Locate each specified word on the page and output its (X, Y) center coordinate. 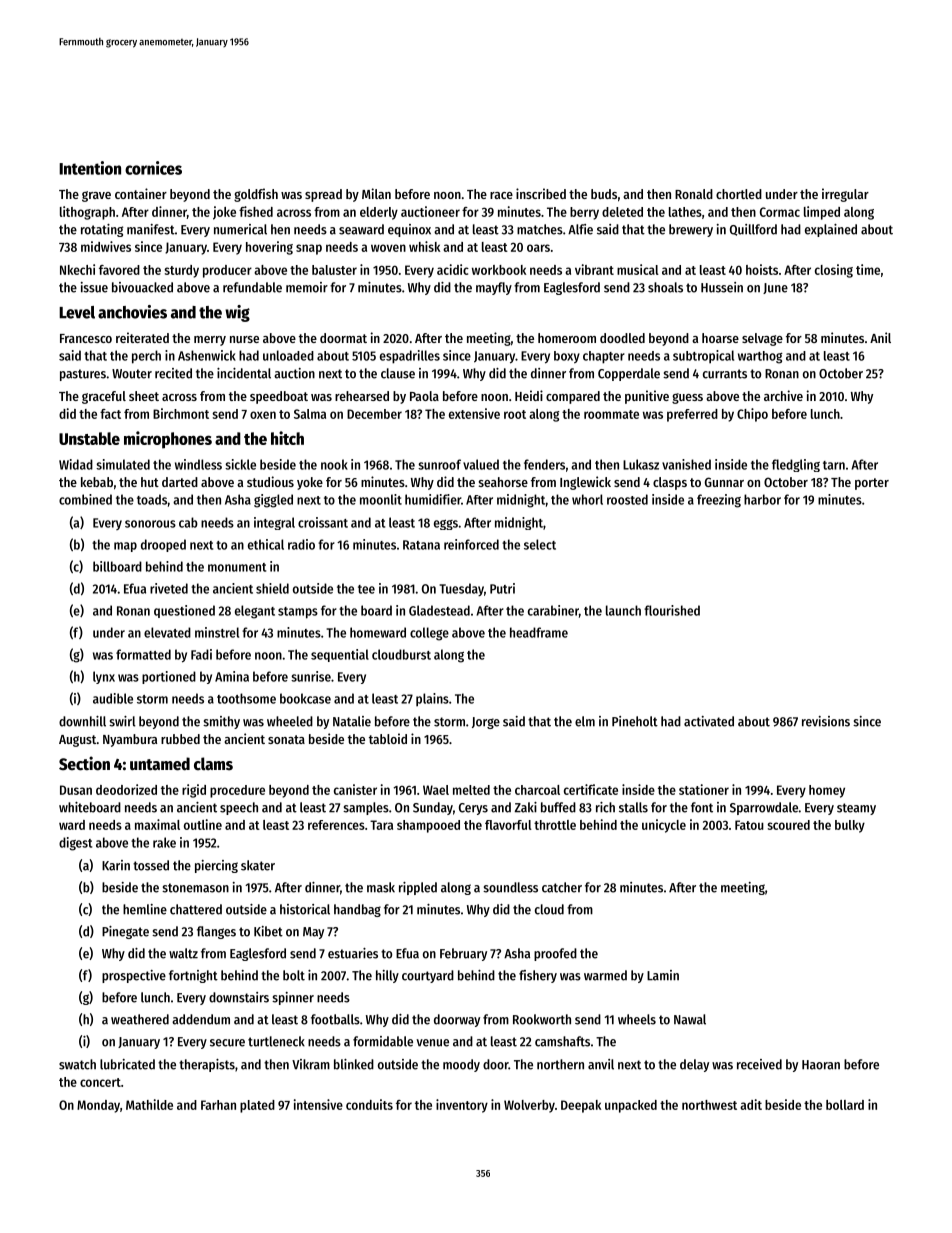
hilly (387, 976)
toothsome (246, 698)
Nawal (690, 1019)
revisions (826, 721)
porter (872, 484)
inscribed (541, 193)
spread (323, 195)
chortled (739, 194)
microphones (168, 440)
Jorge (486, 723)
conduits (369, 1104)
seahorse (503, 482)
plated (257, 1106)
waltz (183, 953)
